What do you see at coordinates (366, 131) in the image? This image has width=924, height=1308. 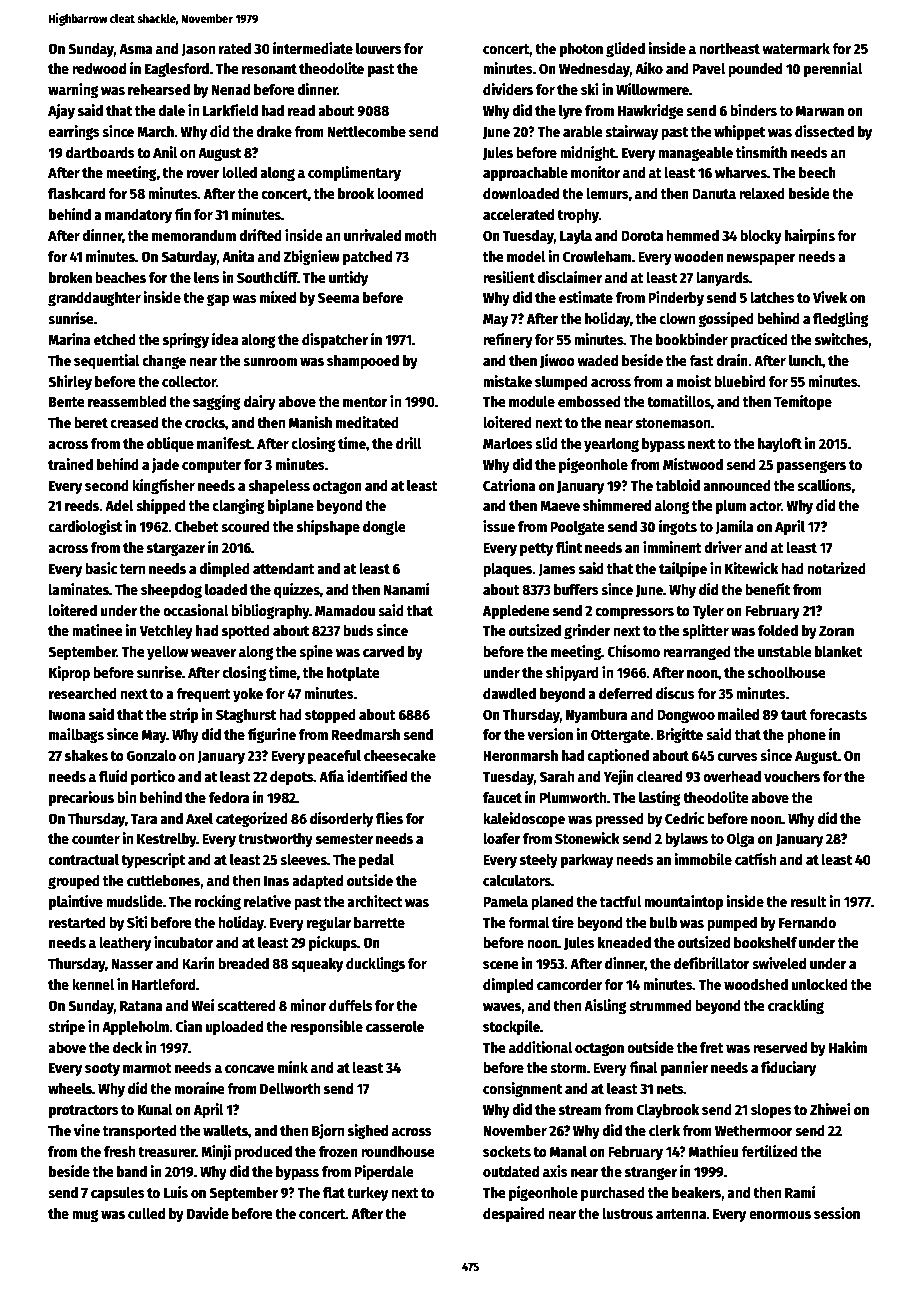 I see `Nettlecombe` at bounding box center [366, 131].
